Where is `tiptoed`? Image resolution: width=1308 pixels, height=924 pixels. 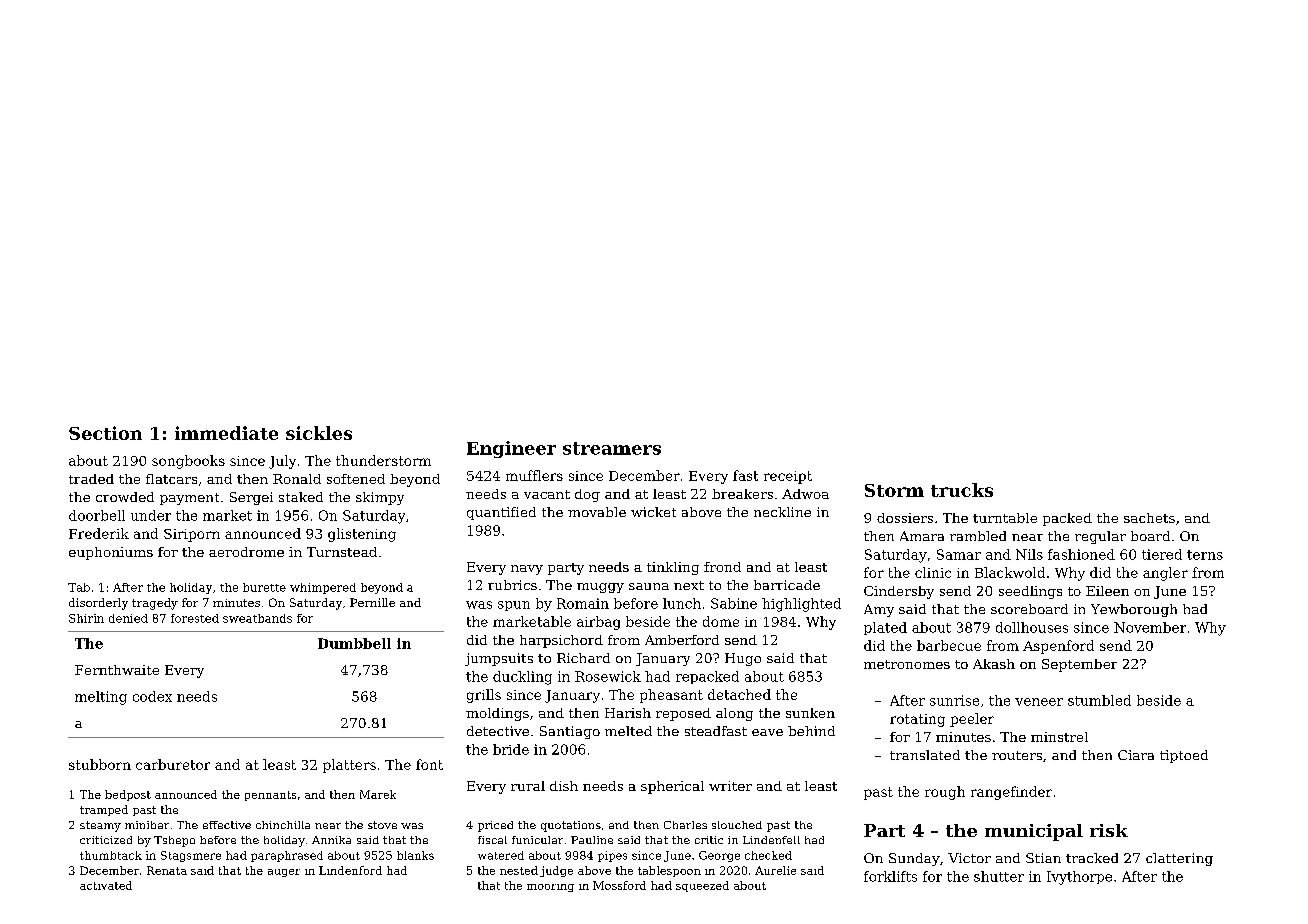 tiptoed is located at coordinates (1184, 756).
